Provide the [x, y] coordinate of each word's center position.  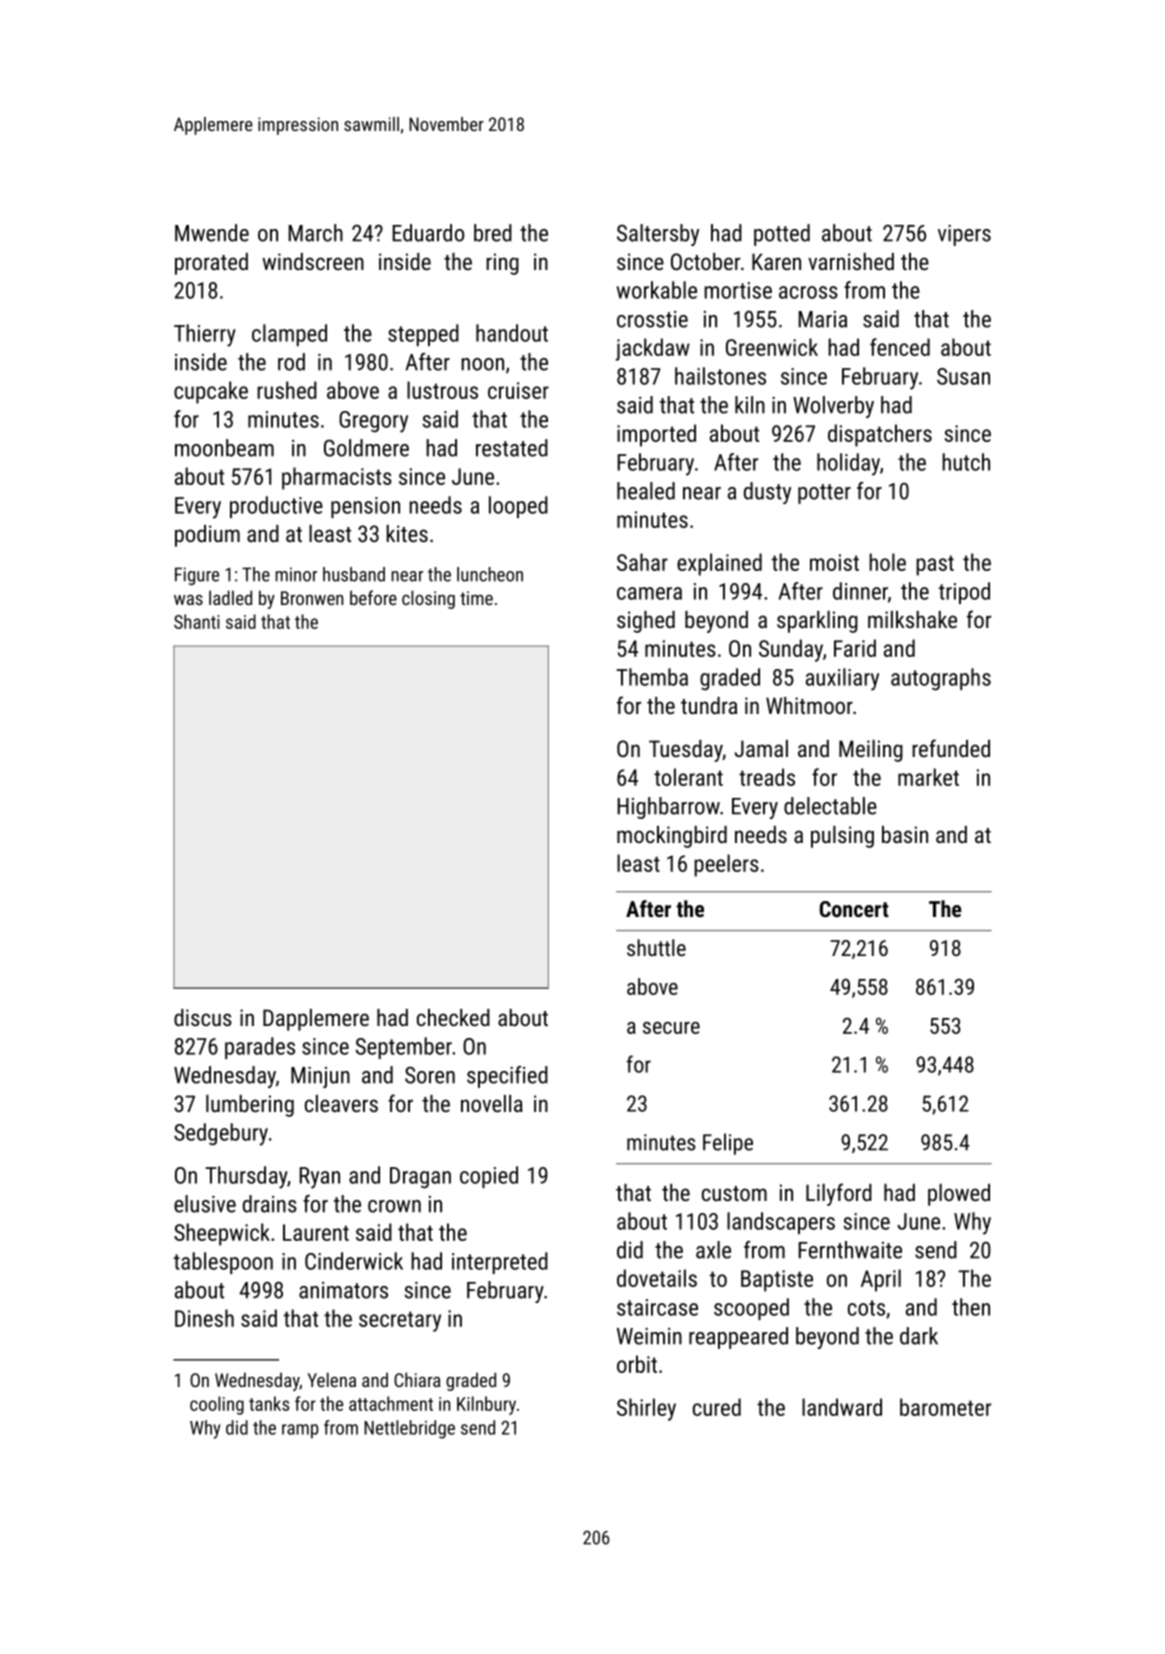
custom [734, 1193]
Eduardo [428, 233]
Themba [652, 677]
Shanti [197, 621]
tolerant [688, 777]
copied [489, 1177]
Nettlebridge [409, 1429]
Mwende [212, 233]
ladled [230, 597]
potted [782, 235]
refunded [951, 748]
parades [260, 1048]
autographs [941, 679]
